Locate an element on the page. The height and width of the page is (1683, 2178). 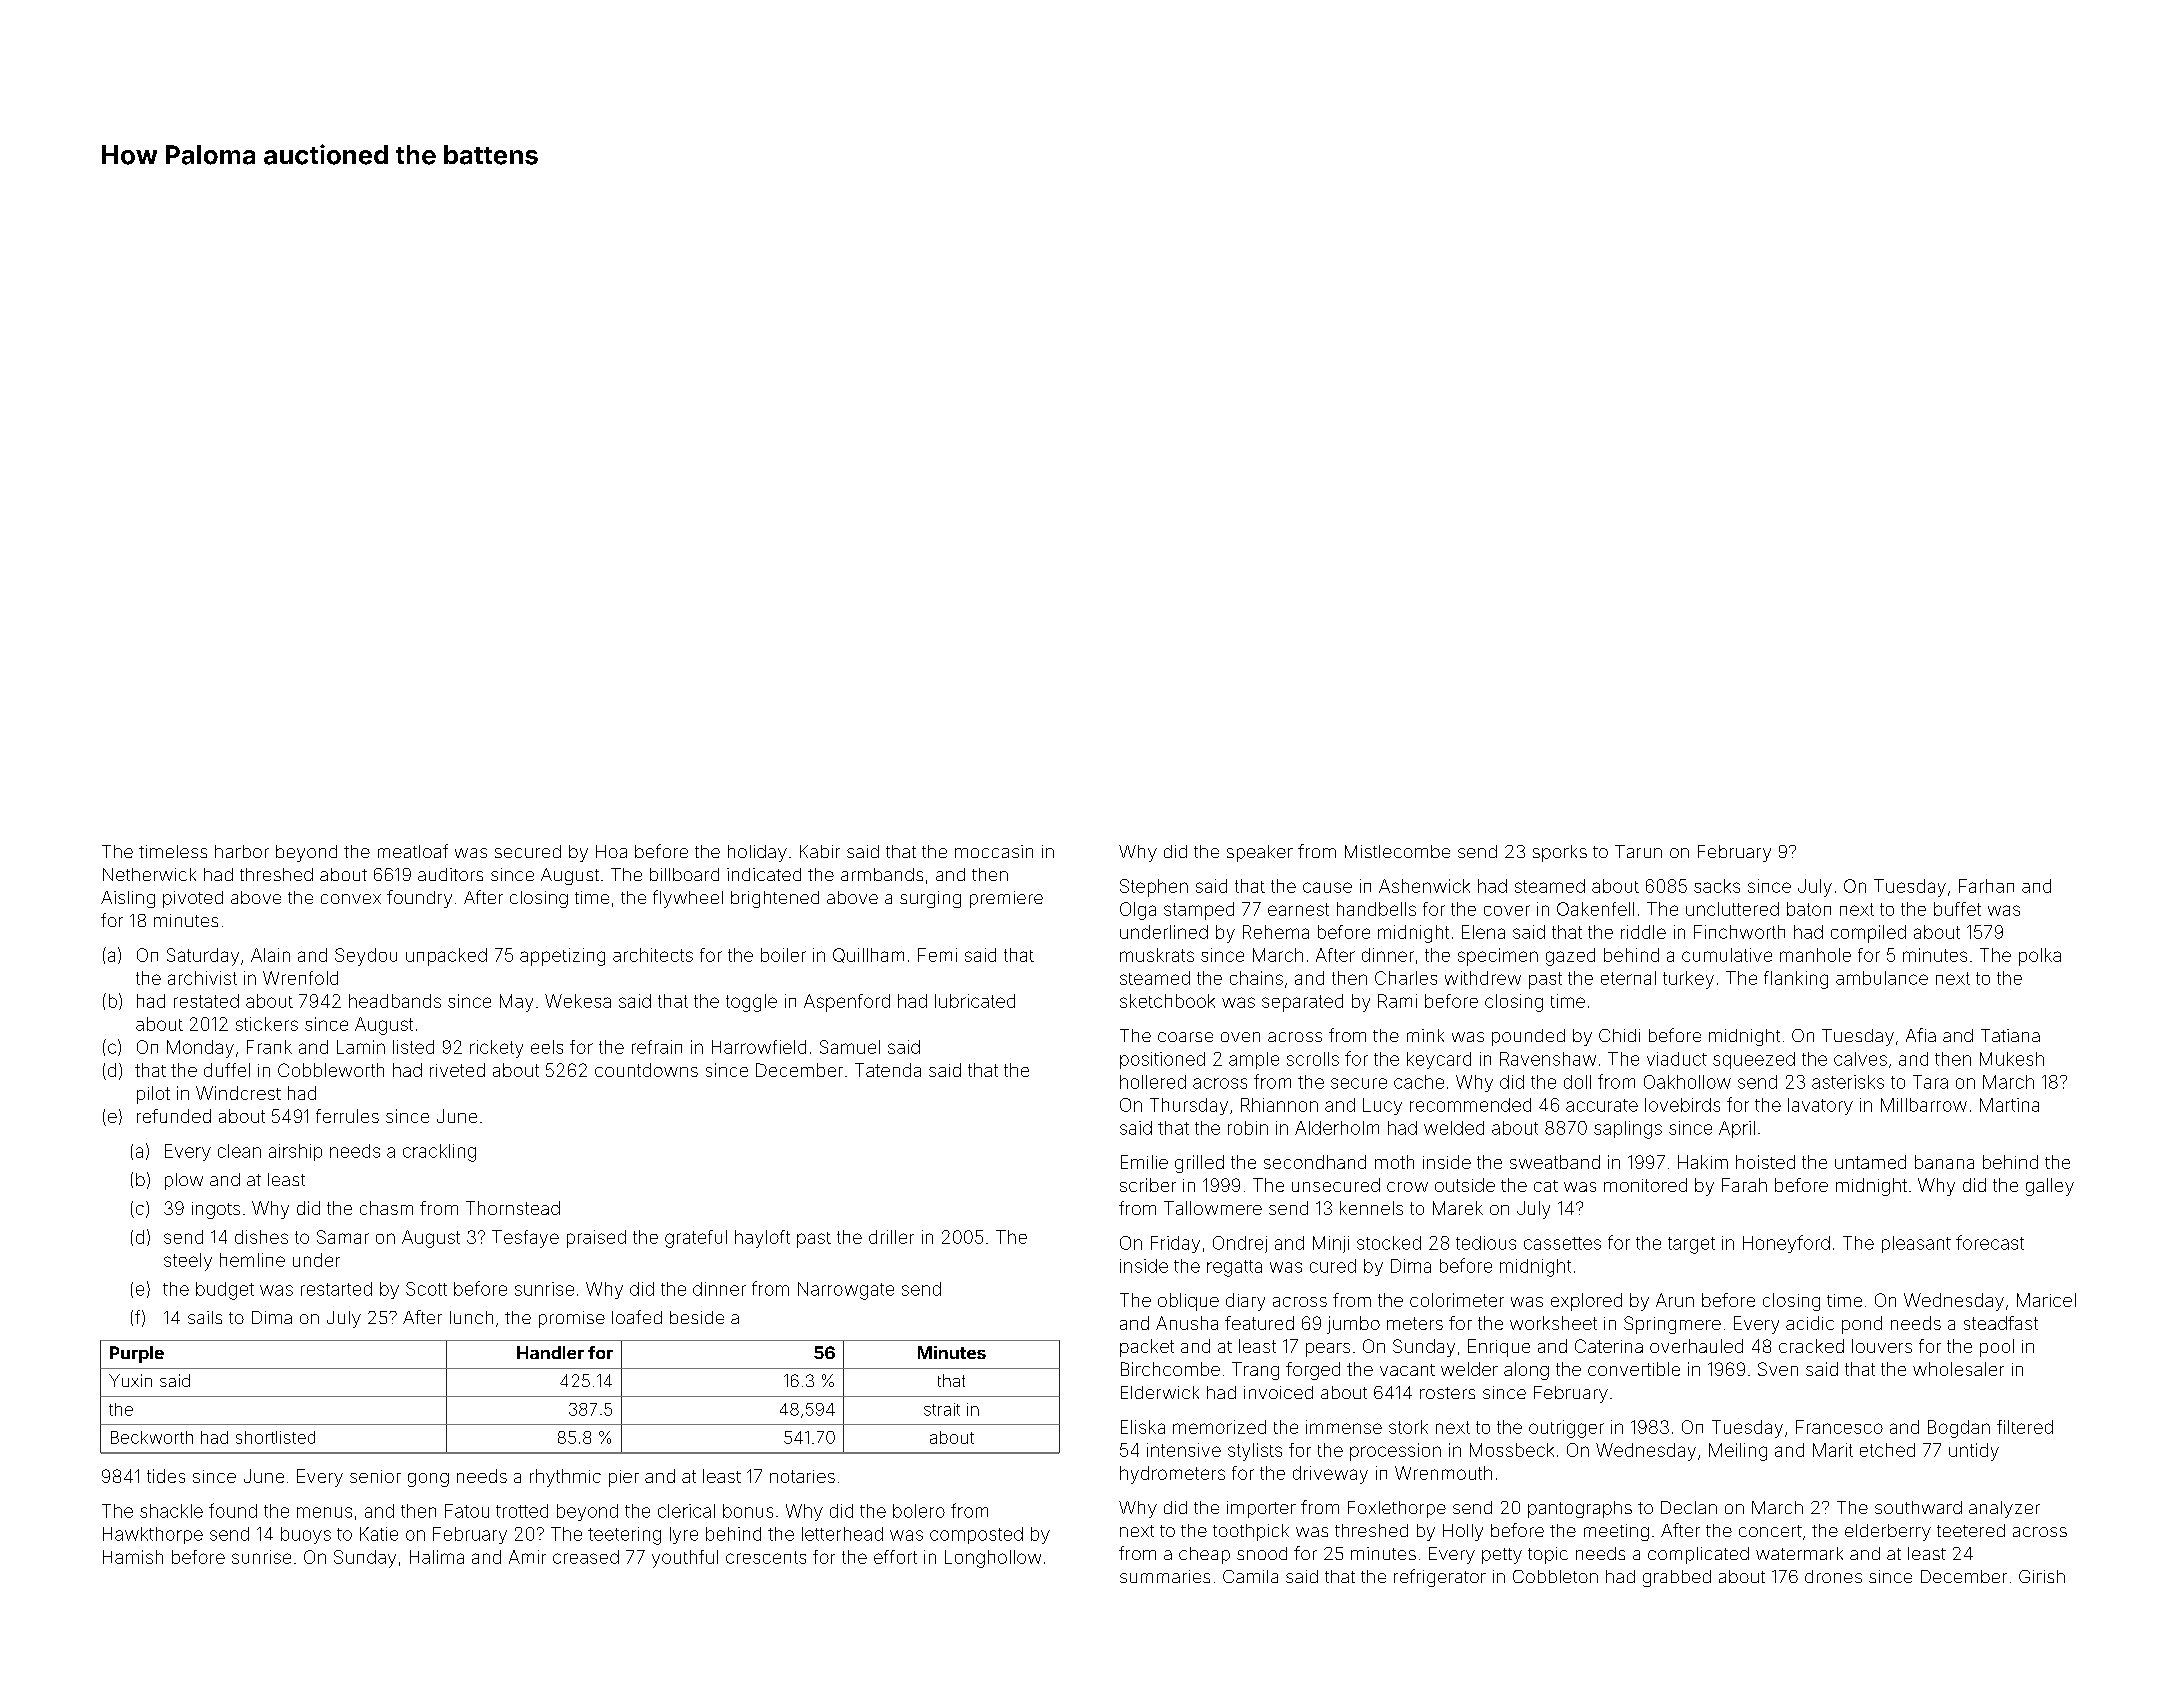
creased is located at coordinates (586, 1557).
